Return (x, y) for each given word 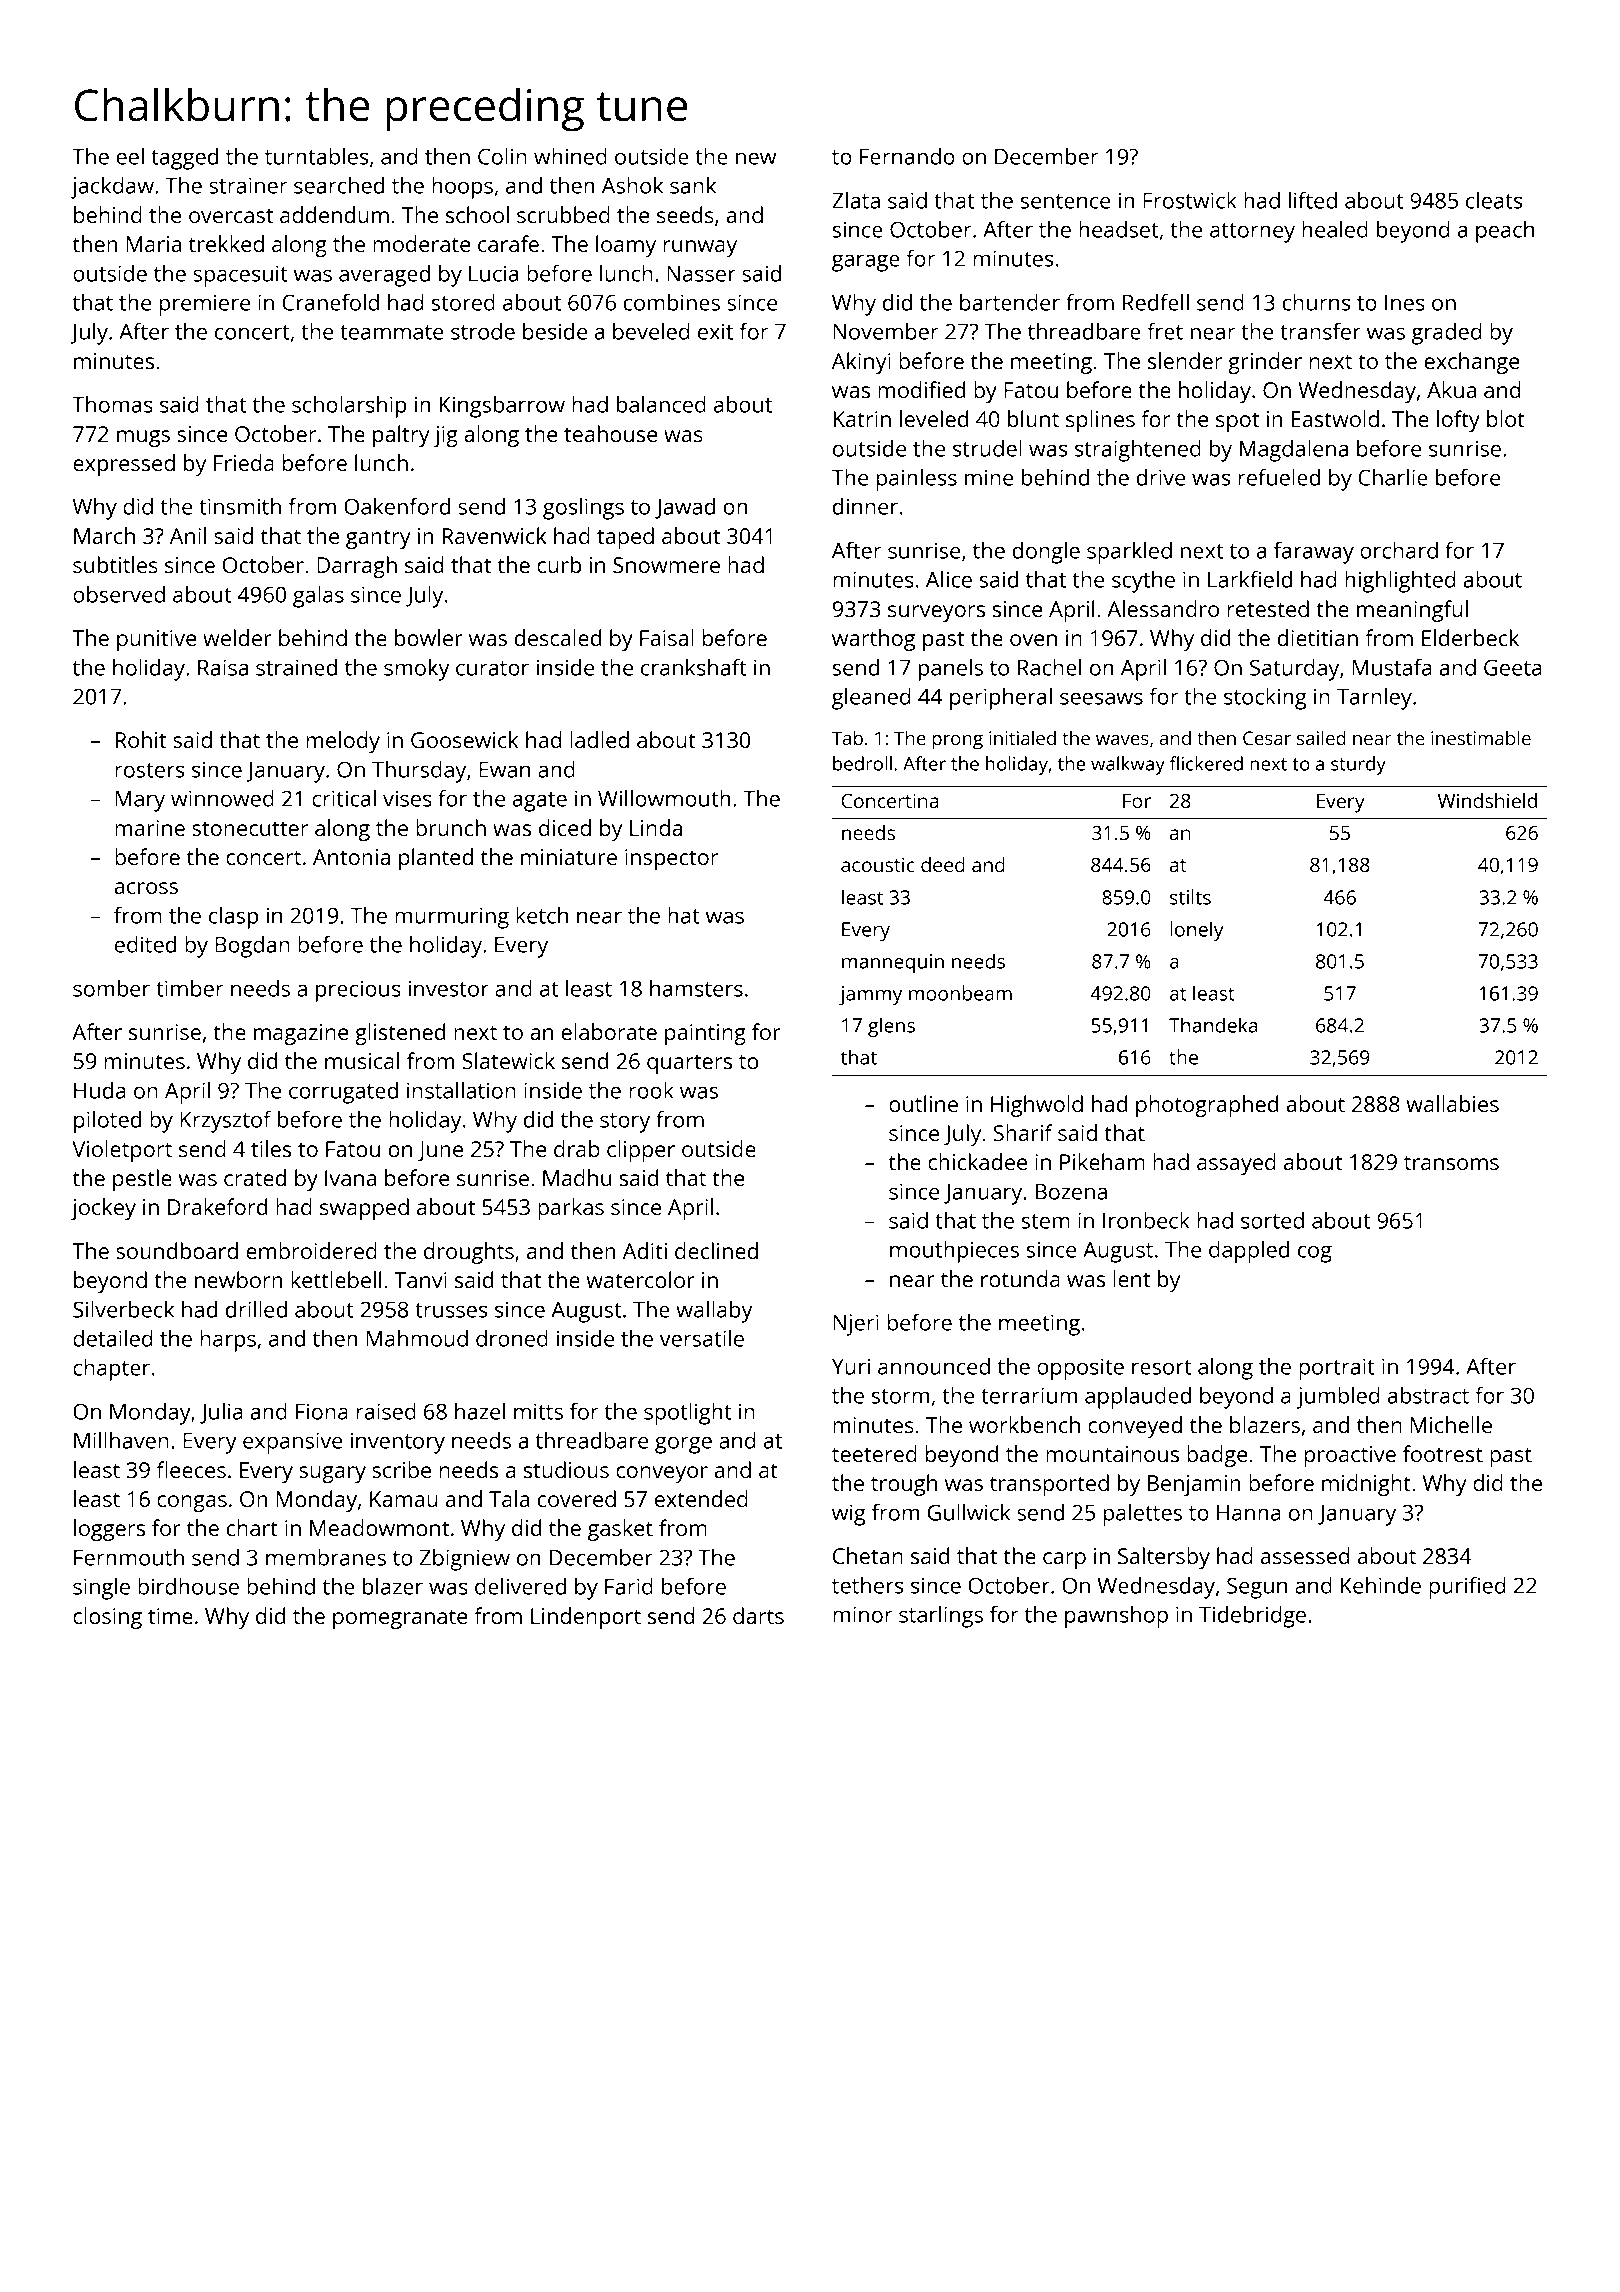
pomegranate (400, 1619)
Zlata (856, 200)
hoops (462, 188)
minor (863, 1614)
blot (1506, 418)
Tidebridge (1252, 1617)
